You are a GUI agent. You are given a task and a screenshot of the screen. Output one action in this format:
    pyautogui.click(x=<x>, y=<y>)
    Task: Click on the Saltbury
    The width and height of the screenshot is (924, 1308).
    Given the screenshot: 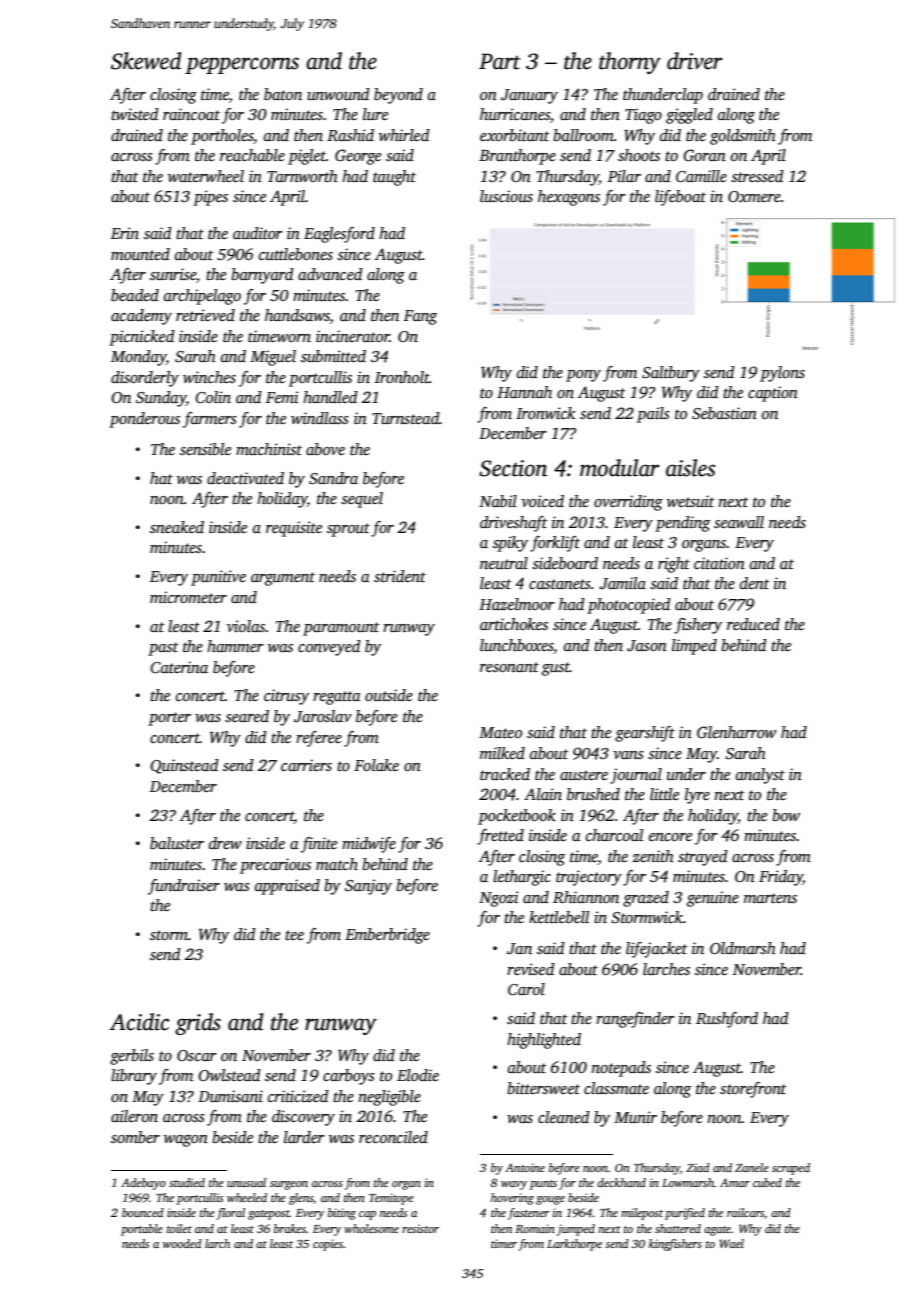 What is the action you would take?
    pyautogui.click(x=671, y=374)
